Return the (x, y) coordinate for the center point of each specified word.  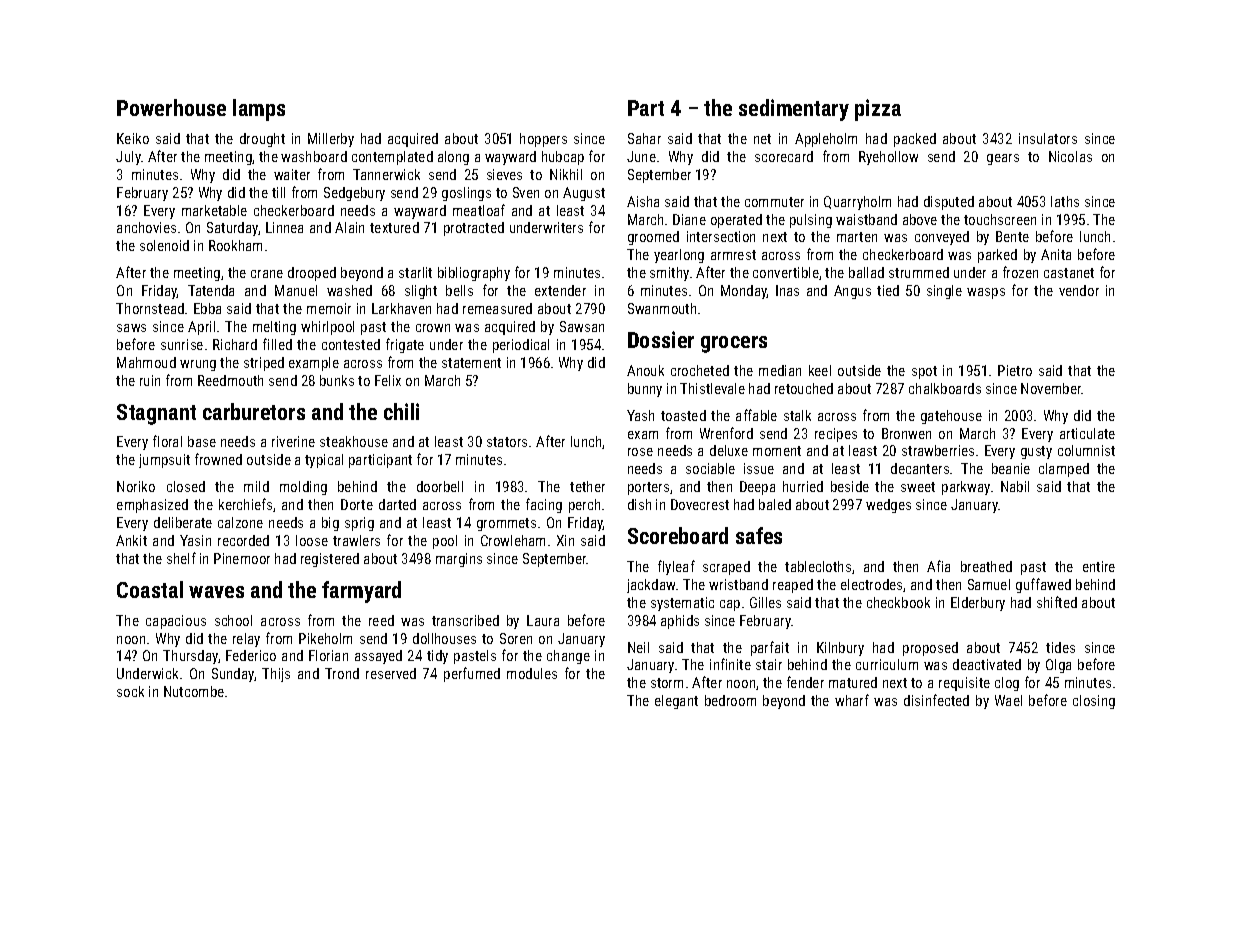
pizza (878, 110)
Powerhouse (171, 107)
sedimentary (794, 110)
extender (560, 290)
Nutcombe (194, 691)
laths (1065, 201)
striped (264, 364)
